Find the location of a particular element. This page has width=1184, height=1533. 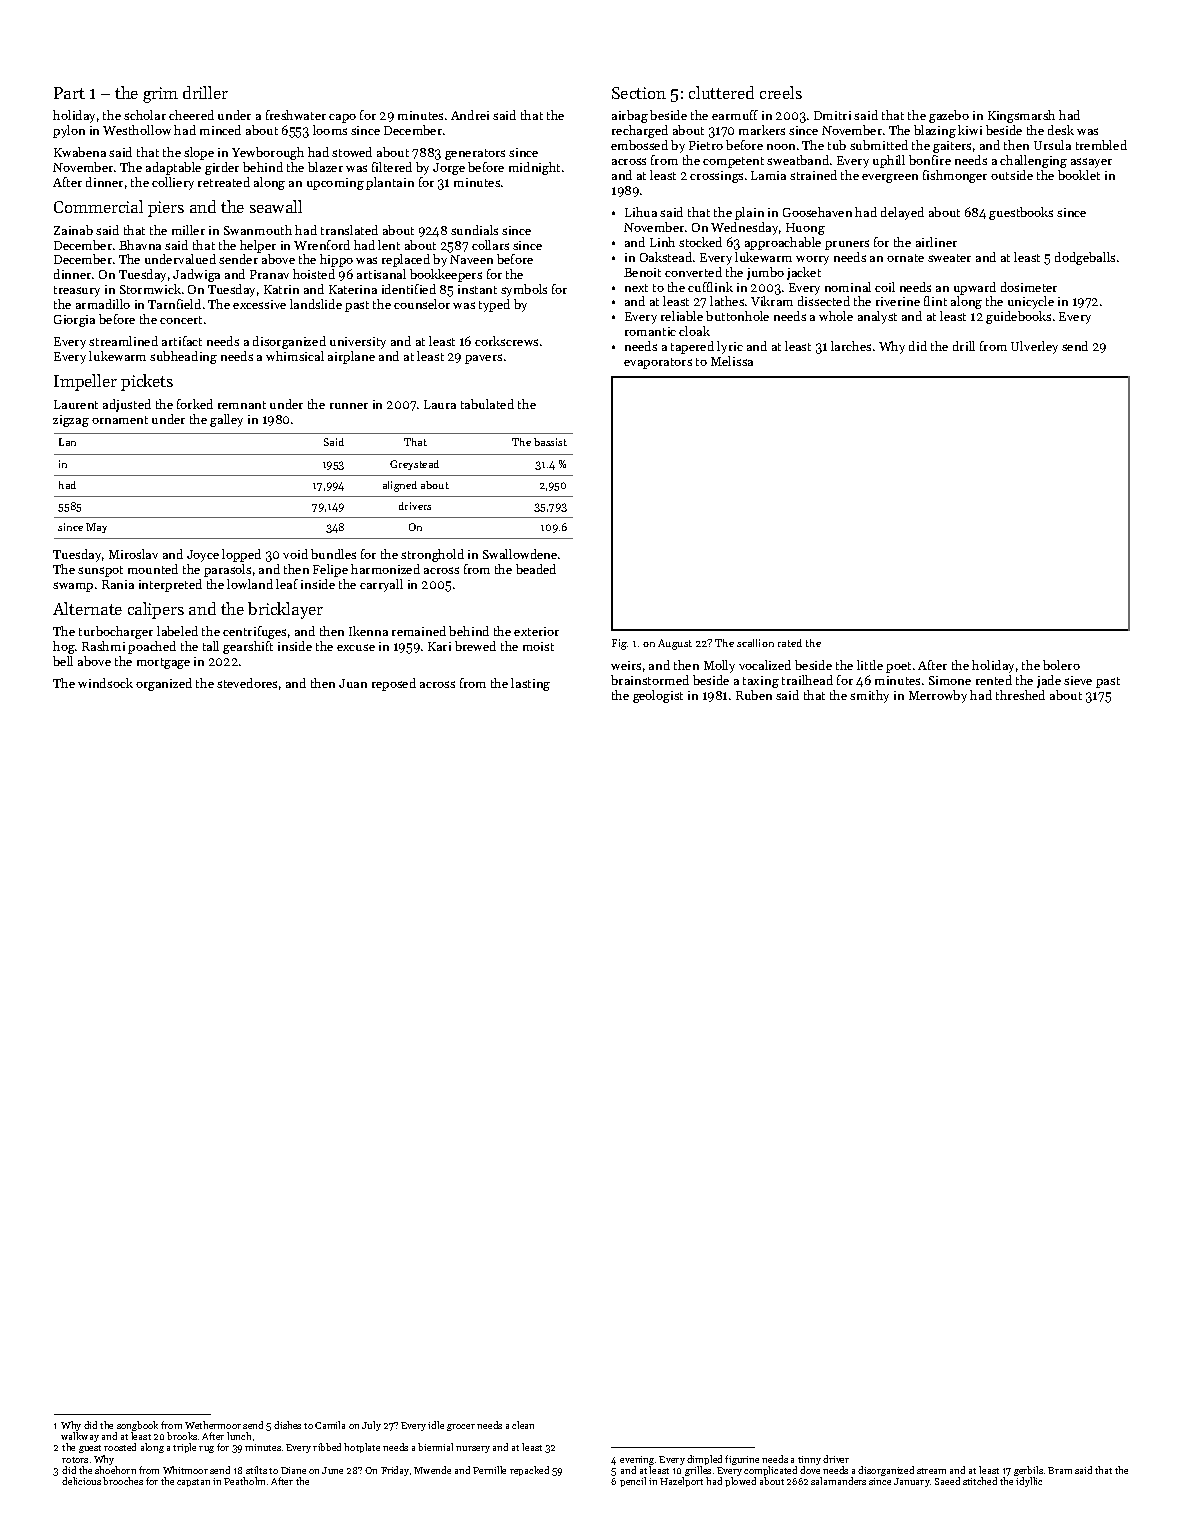

stevedores is located at coordinates (247, 683).
